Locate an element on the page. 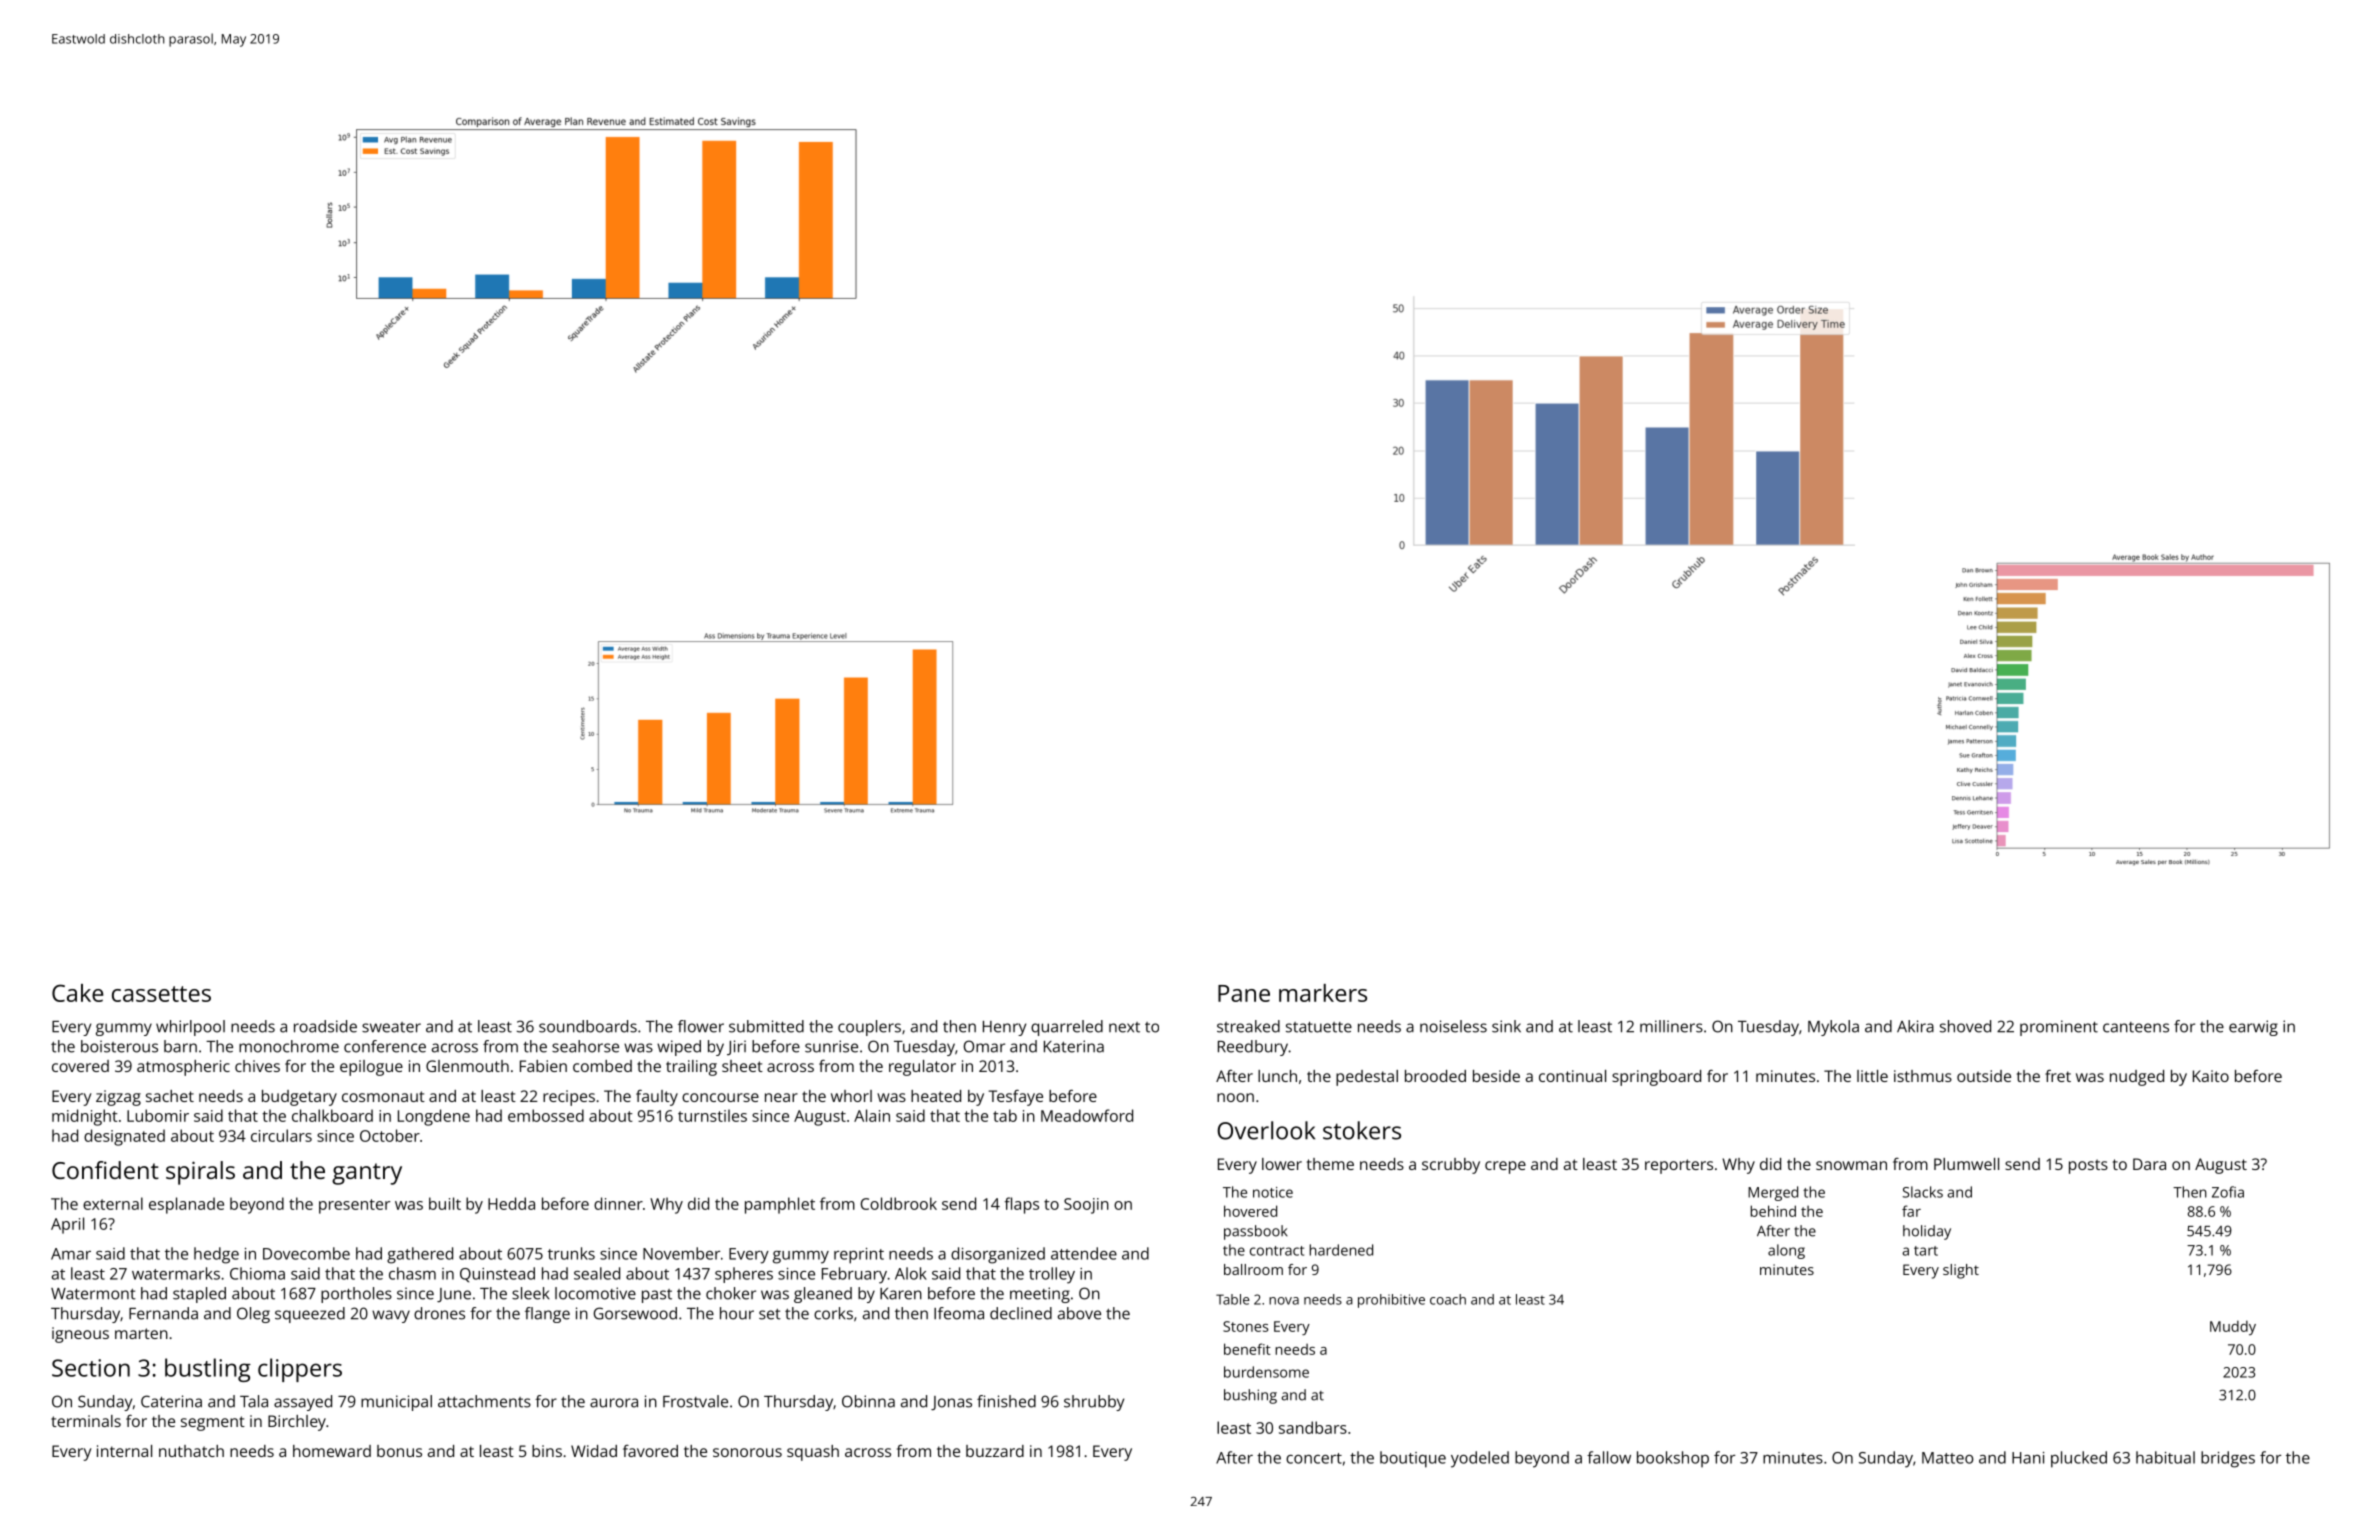 This page has width=2380, height=1540. markers is located at coordinates (1323, 993).
